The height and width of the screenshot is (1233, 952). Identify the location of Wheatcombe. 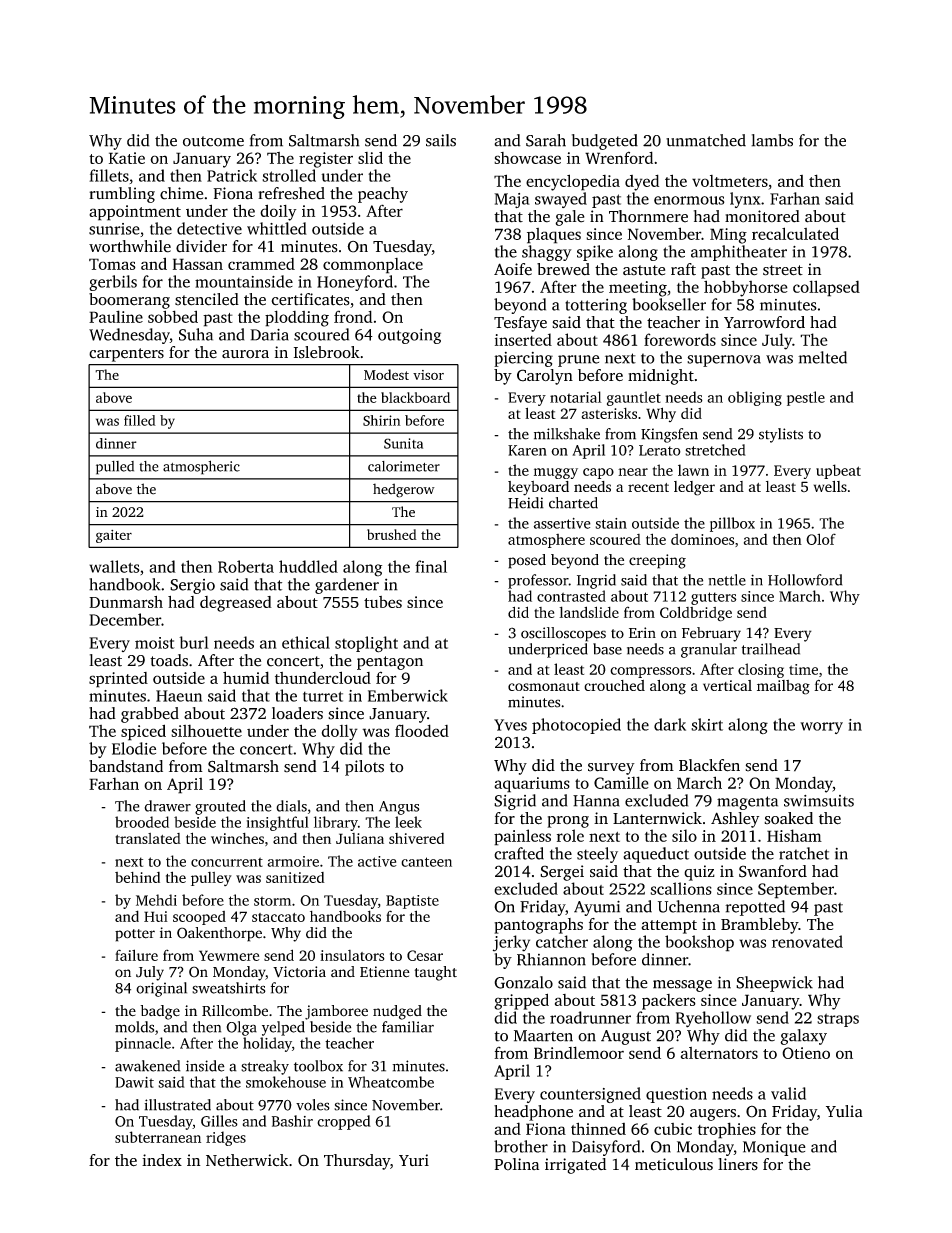
(391, 1082).
